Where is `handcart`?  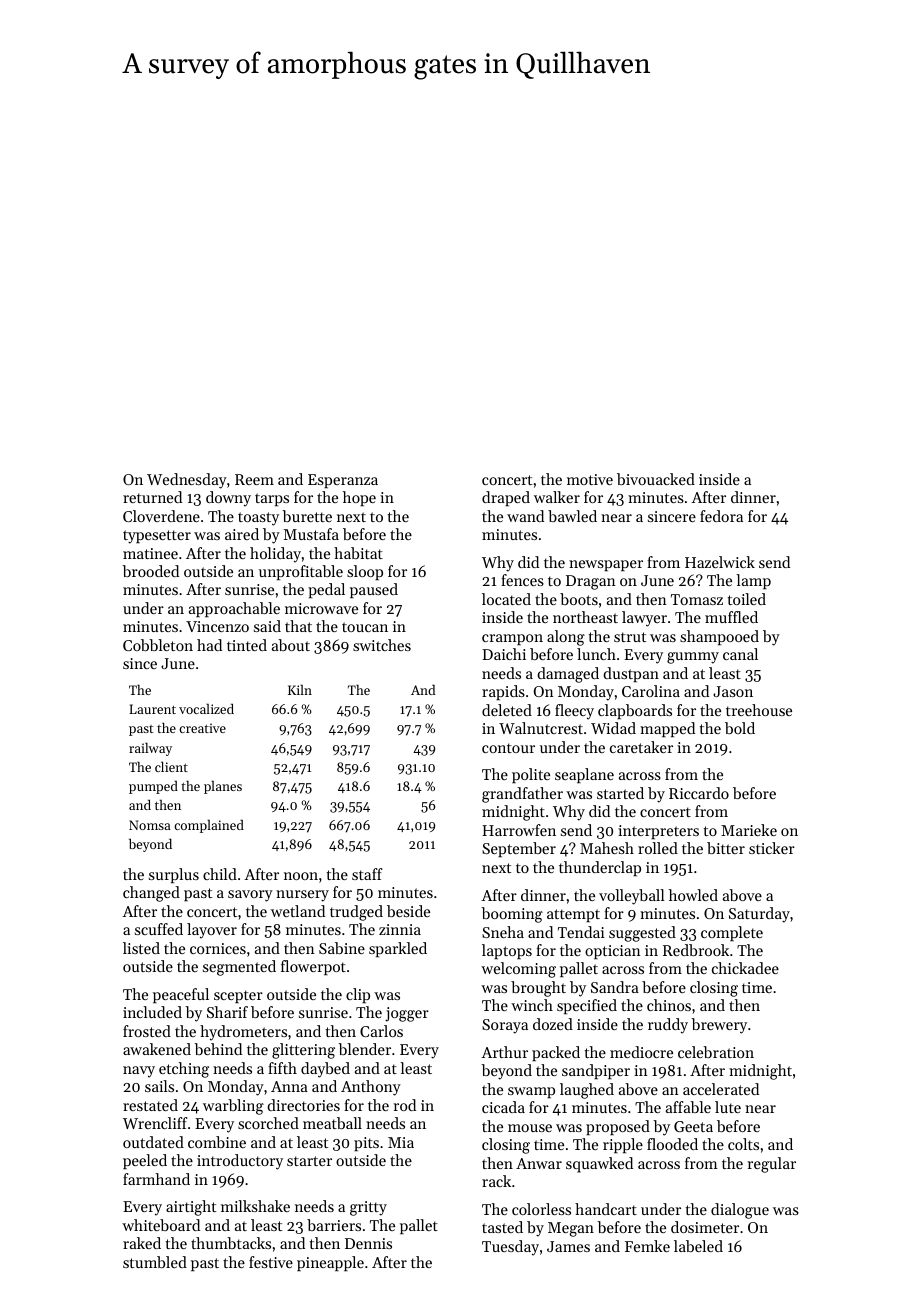
handcart is located at coordinates (606, 1209).
